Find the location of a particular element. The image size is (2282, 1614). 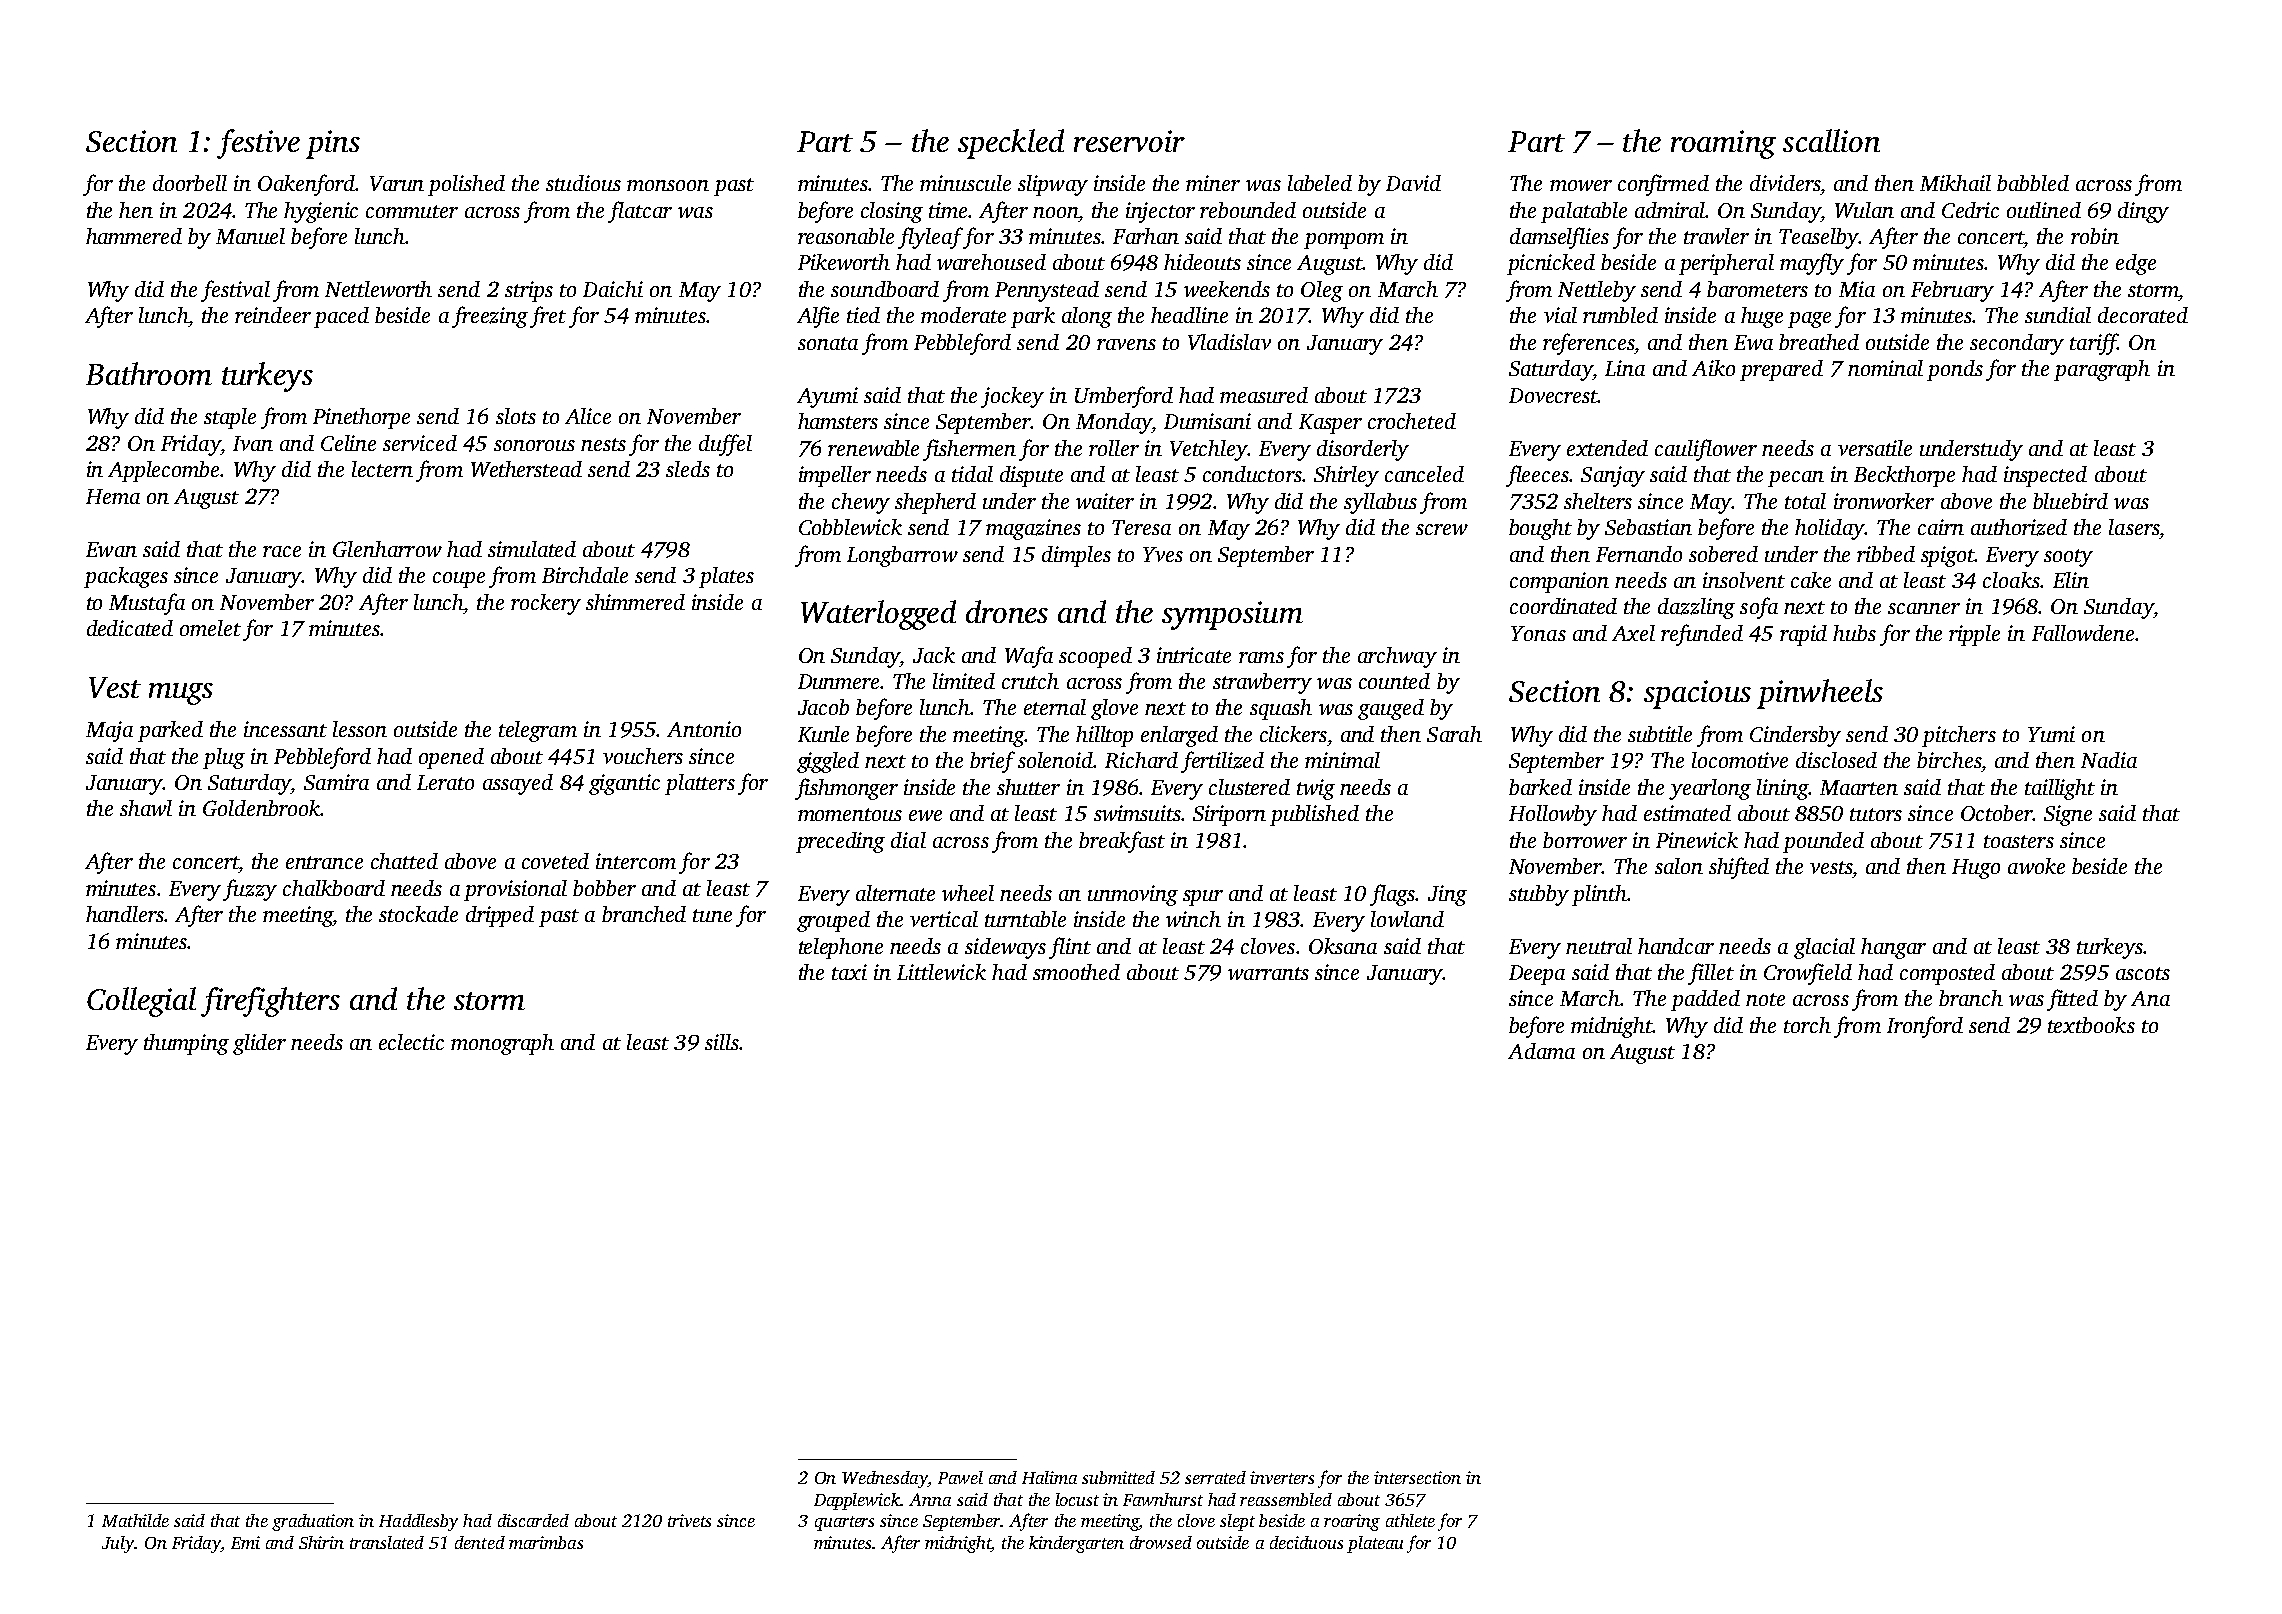

ripple is located at coordinates (1974, 635).
